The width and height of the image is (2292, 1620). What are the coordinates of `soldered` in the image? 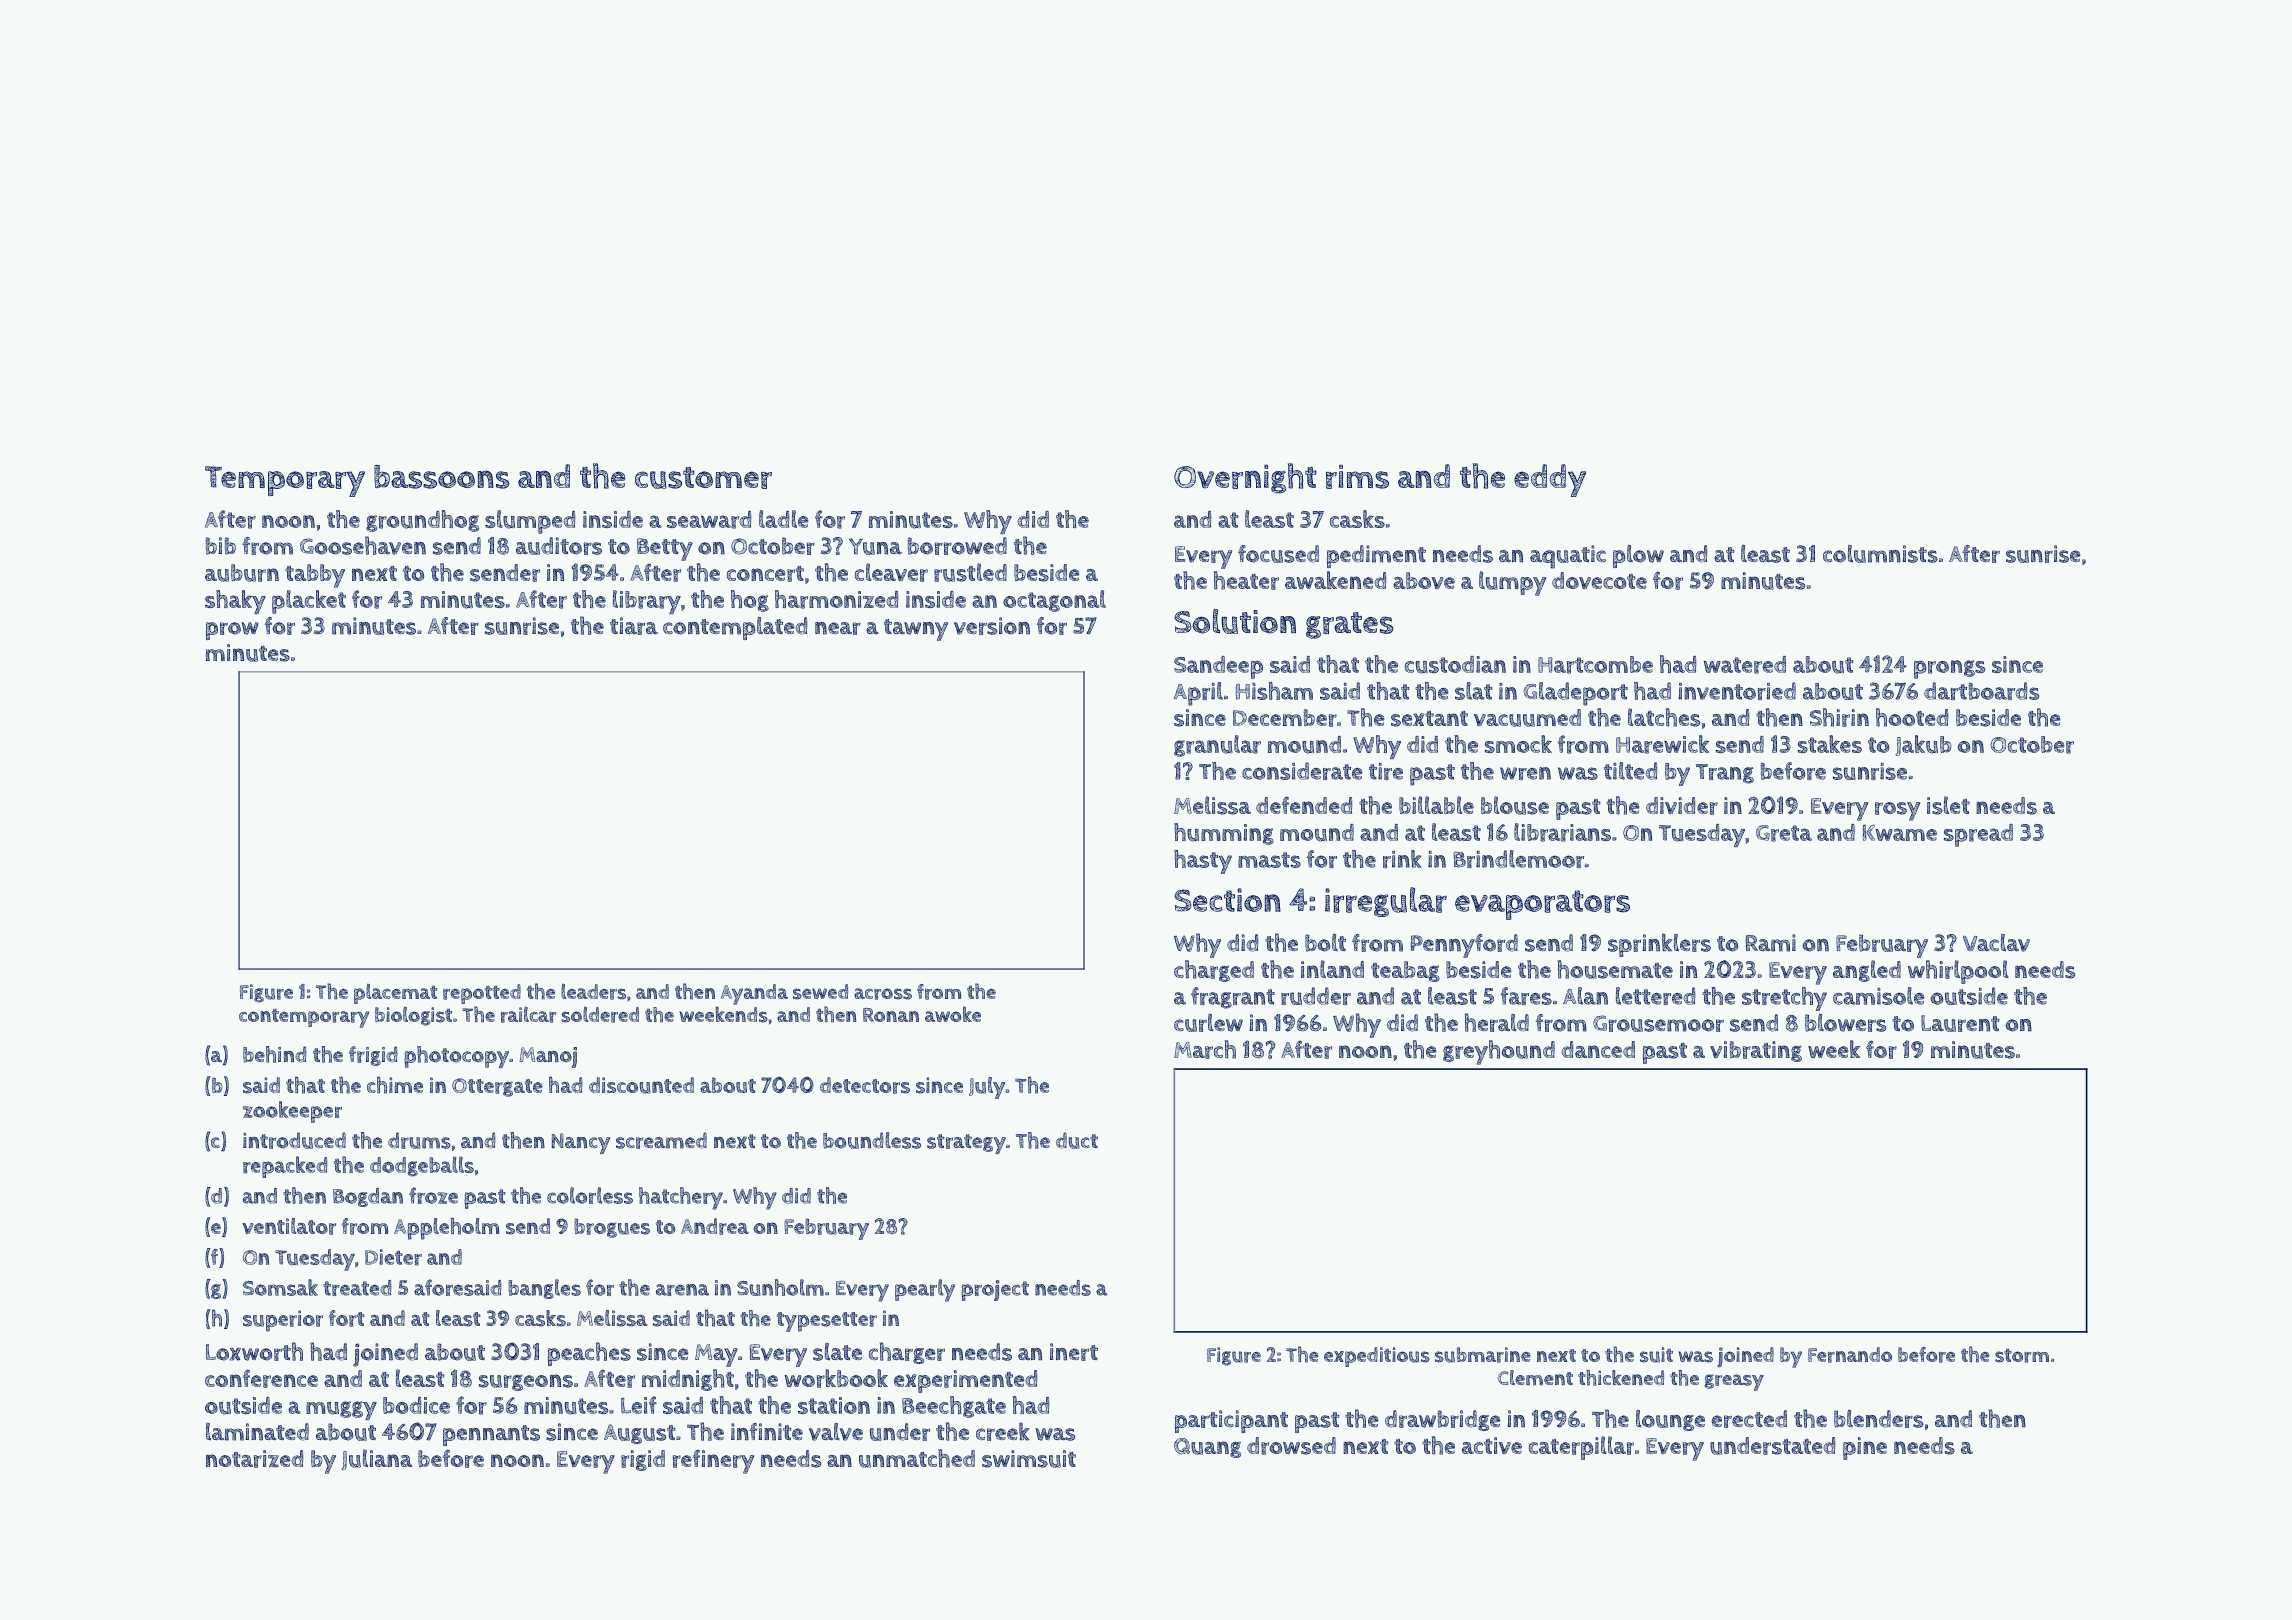 It's located at (600, 1015).
